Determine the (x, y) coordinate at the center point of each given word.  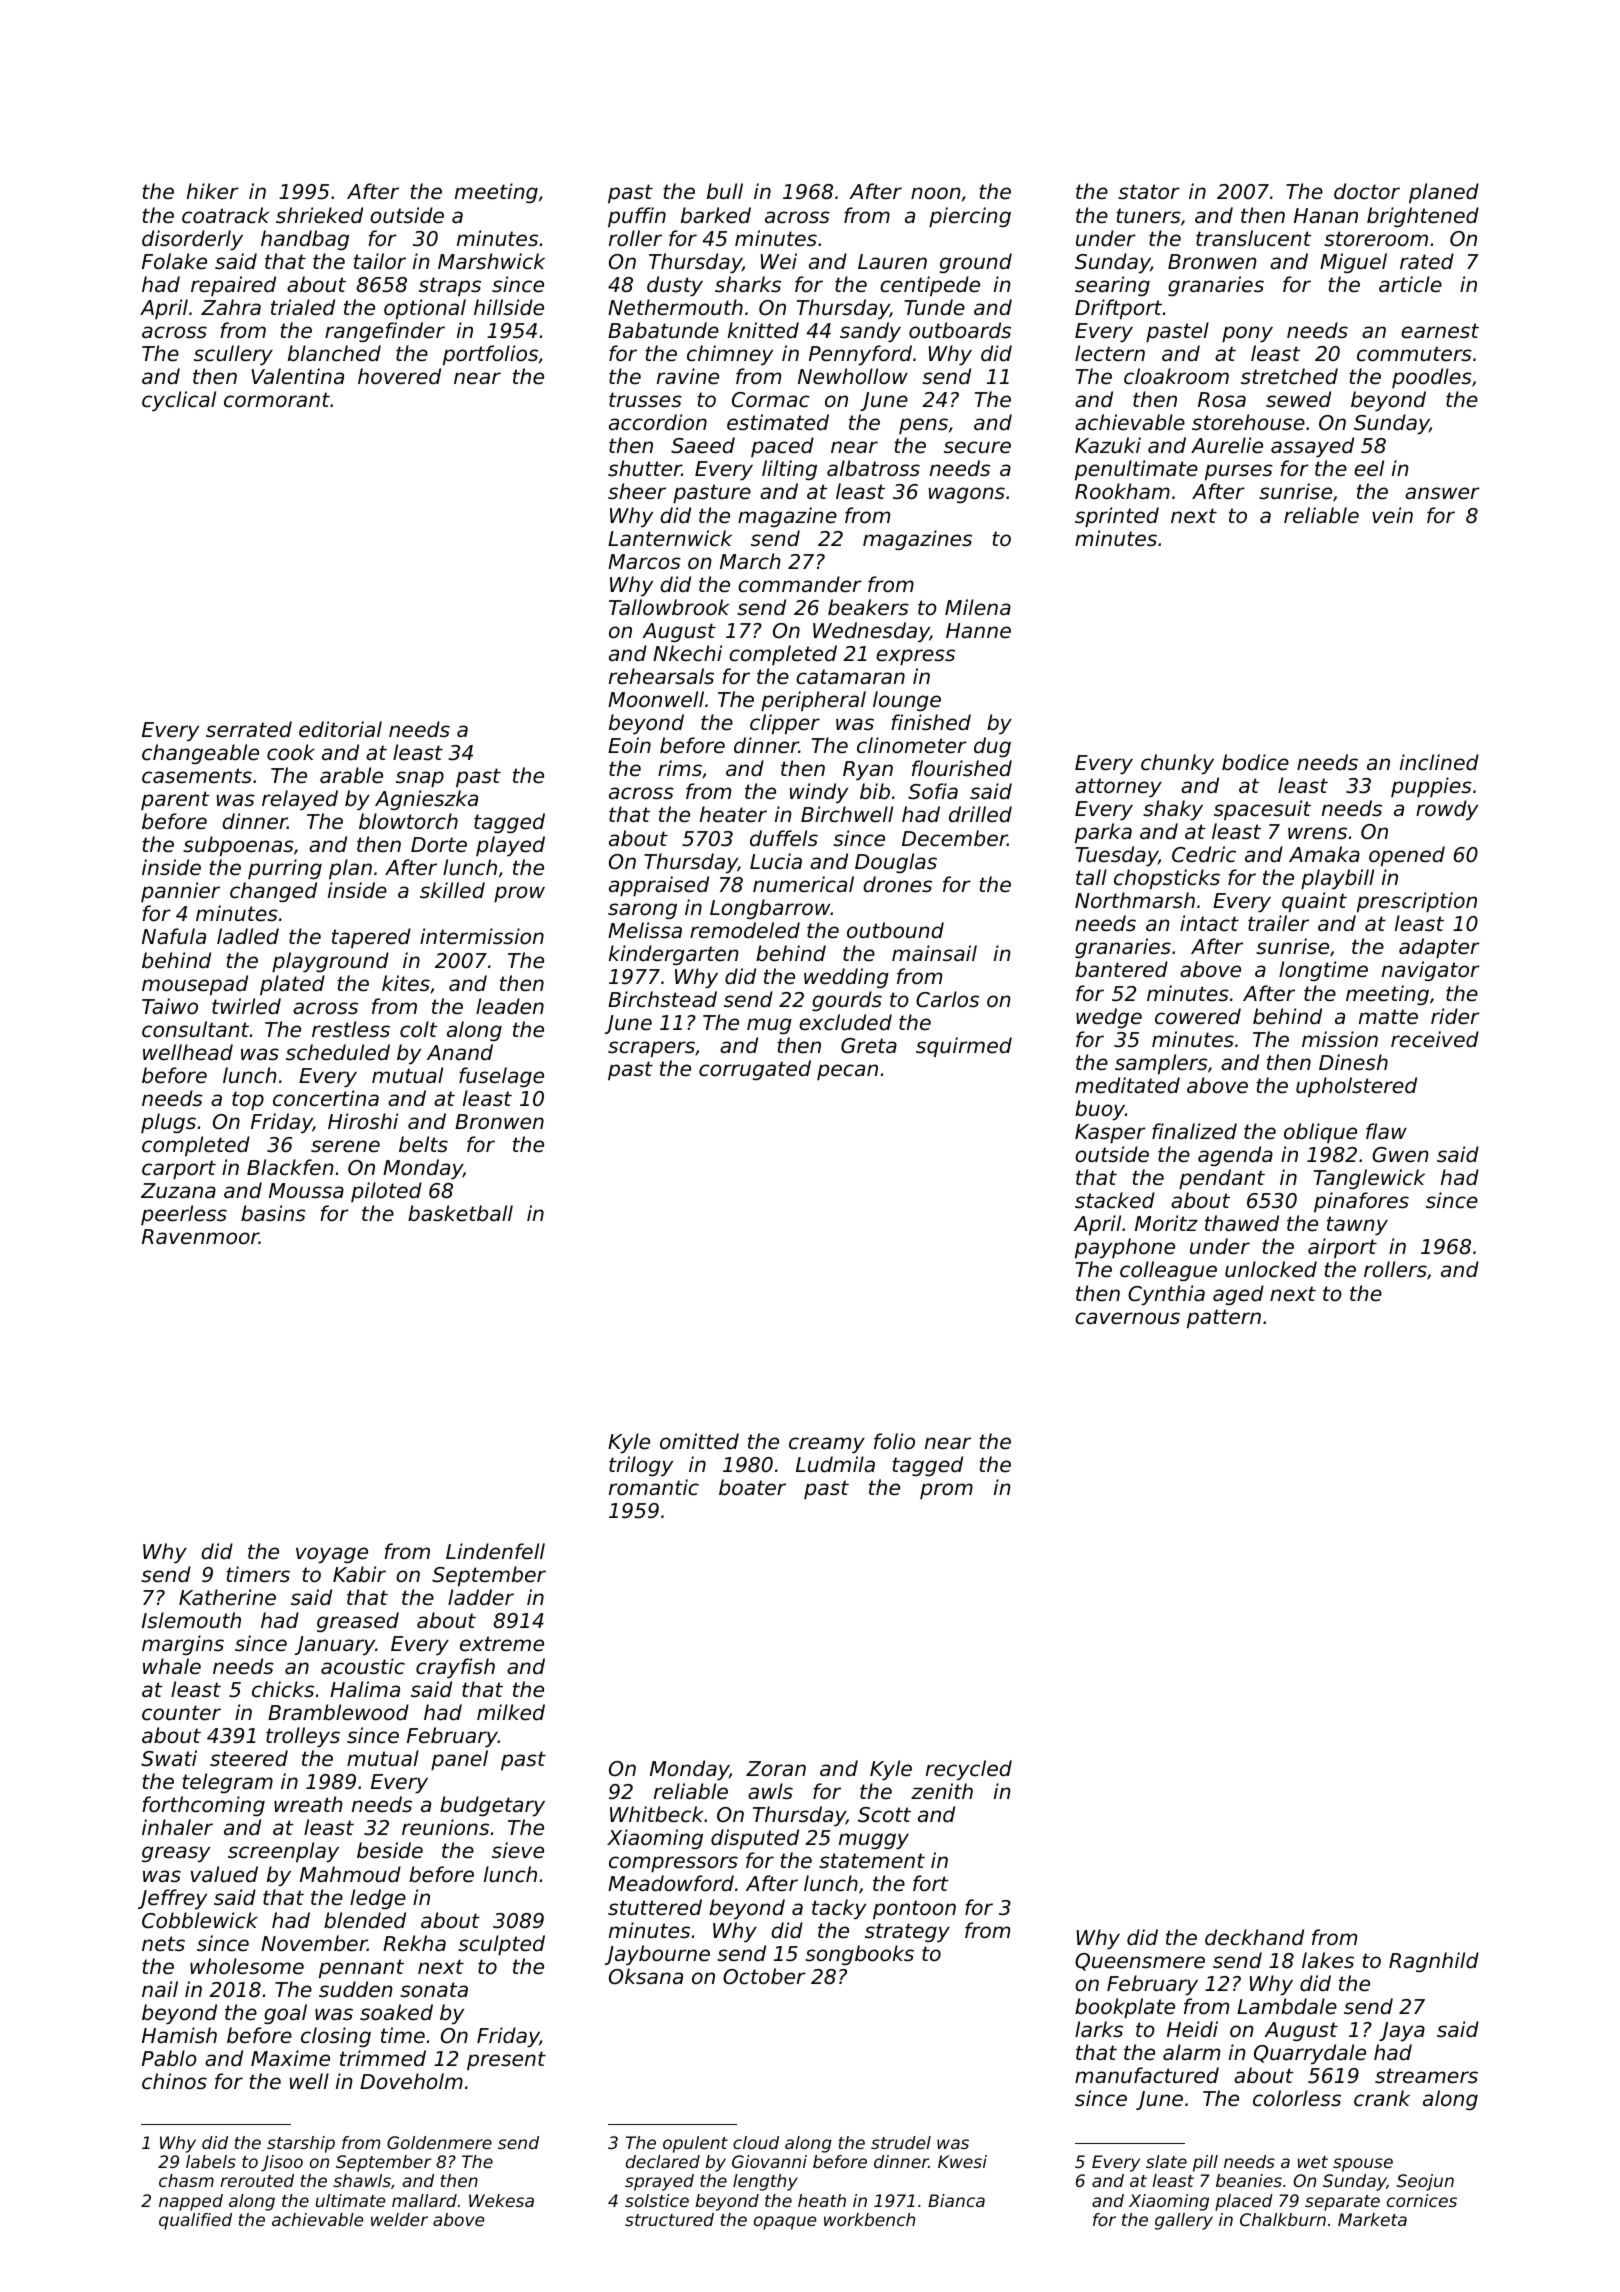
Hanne (978, 631)
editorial (340, 729)
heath (822, 2200)
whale (172, 1666)
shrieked (319, 215)
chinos (174, 2081)
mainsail (934, 953)
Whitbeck (656, 1814)
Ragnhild (1434, 1962)
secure (977, 447)
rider (1455, 1016)
